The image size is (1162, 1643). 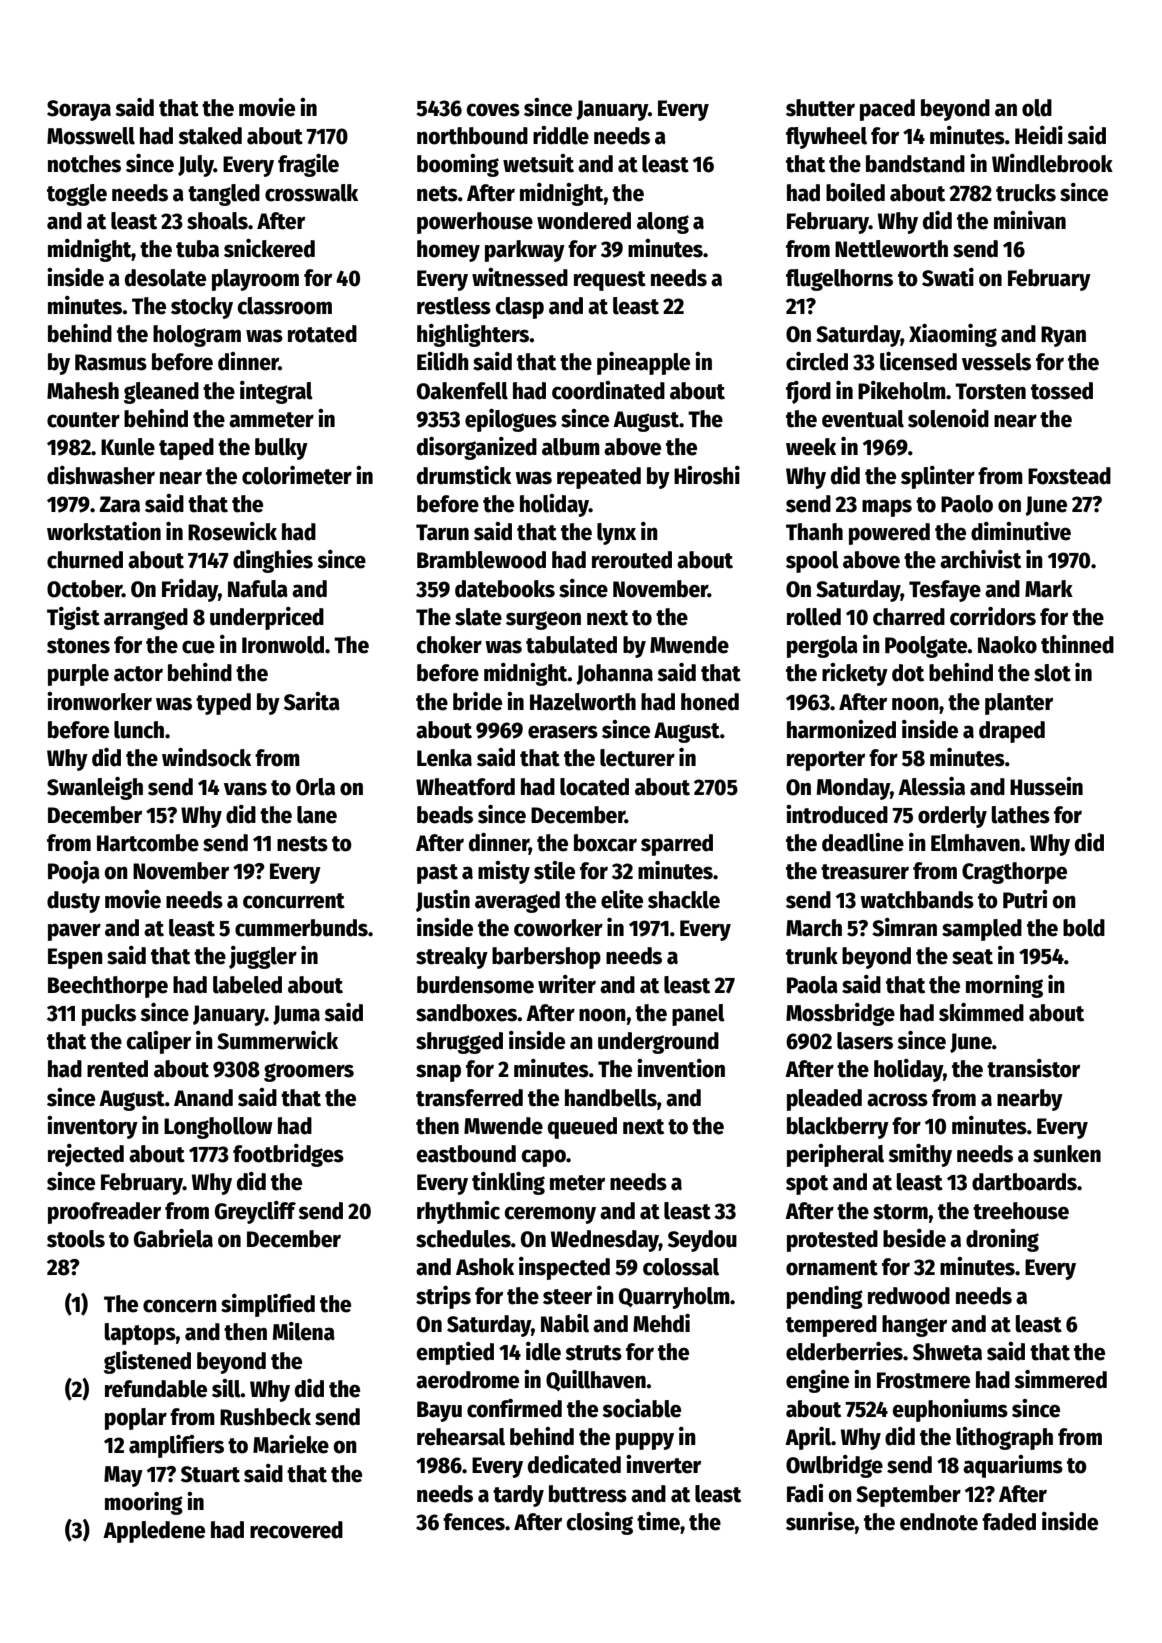 What do you see at coordinates (493, 110) in the screenshot?
I see `coves` at bounding box center [493, 110].
